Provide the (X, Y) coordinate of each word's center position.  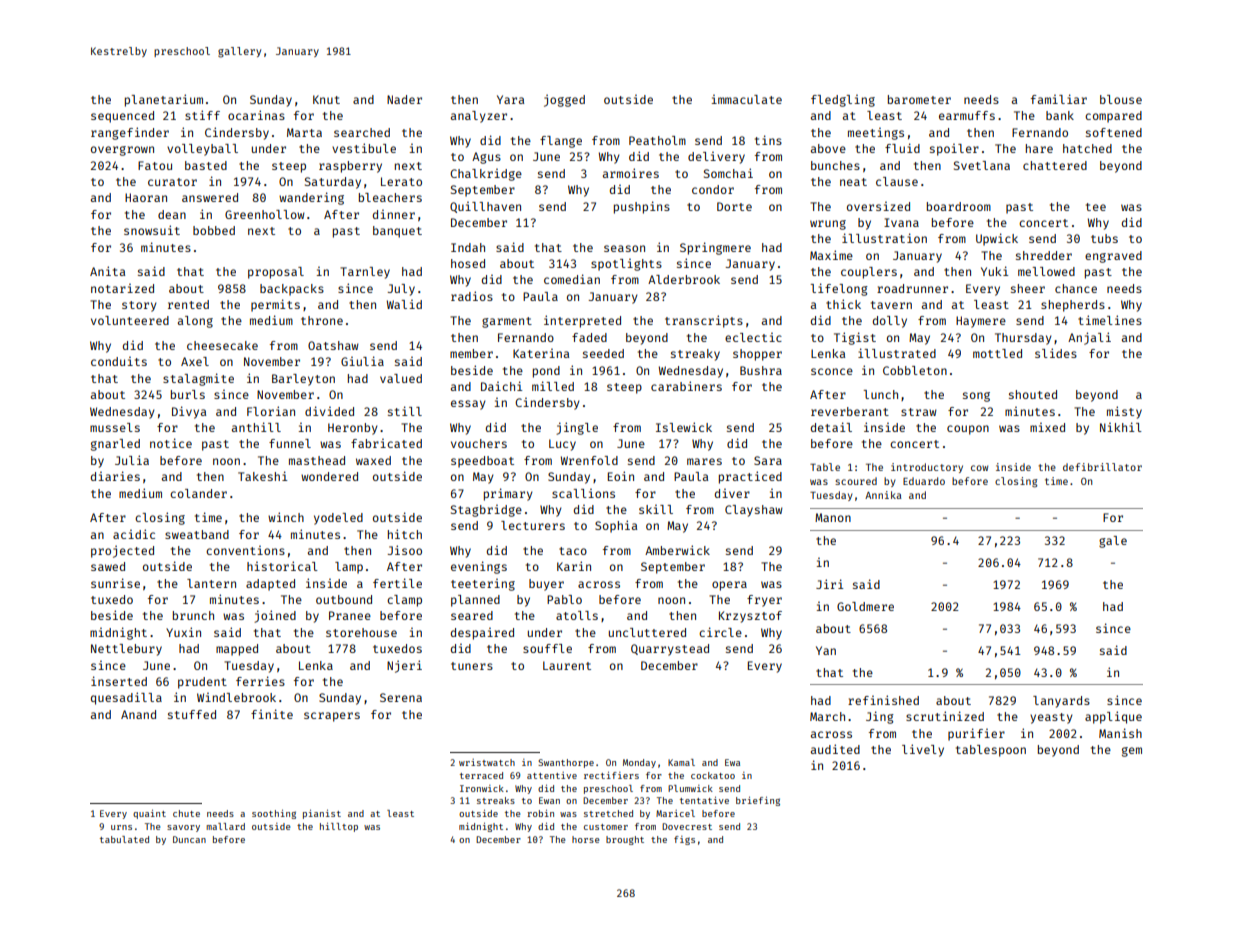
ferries (260, 681)
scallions (583, 493)
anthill (256, 427)
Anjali (1089, 338)
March (827, 716)
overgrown (122, 151)
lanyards (1061, 702)
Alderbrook (684, 279)
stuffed (192, 714)
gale (1113, 542)
